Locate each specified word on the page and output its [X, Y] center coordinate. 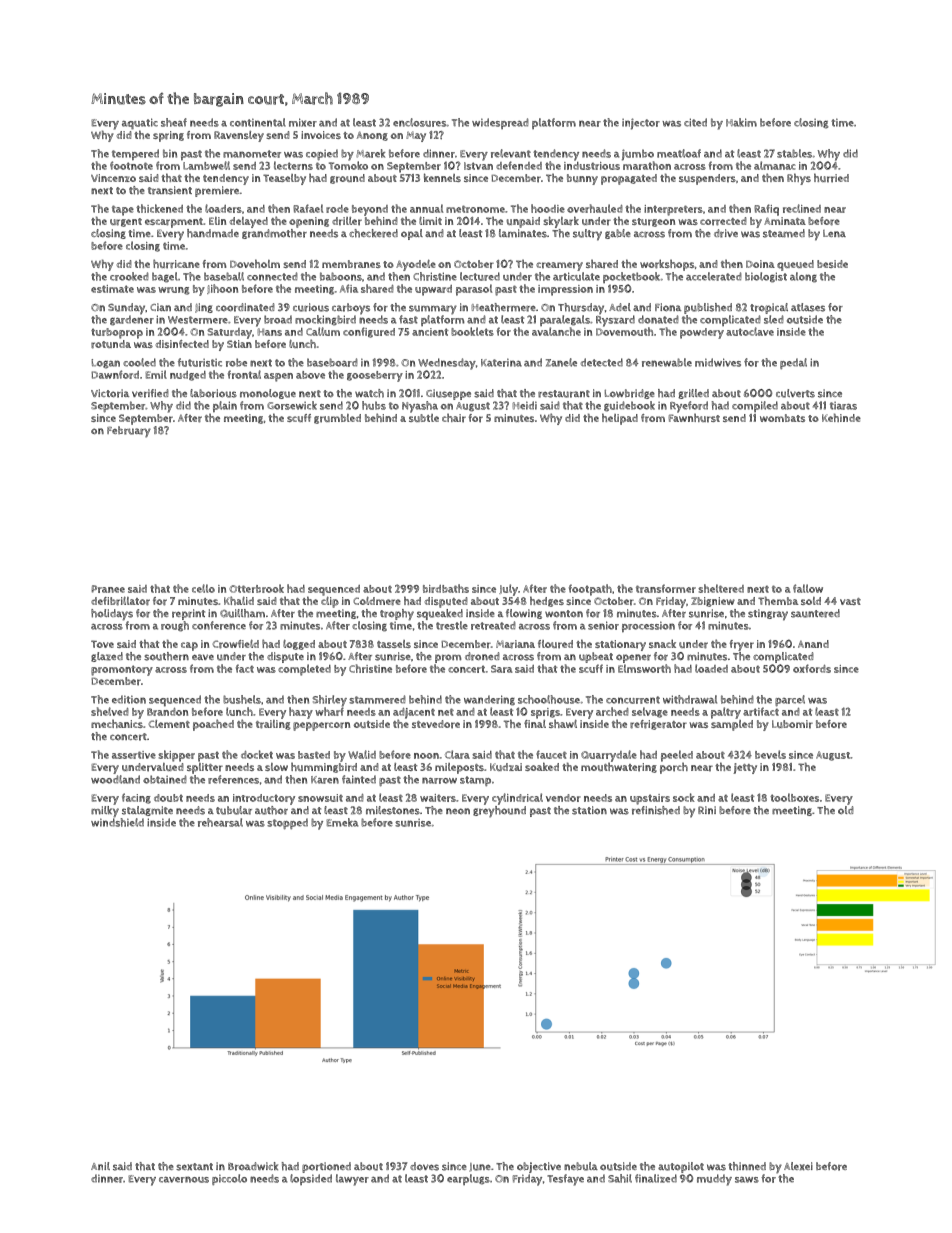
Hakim [741, 122]
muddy [714, 1180]
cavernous [184, 1179]
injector [641, 124]
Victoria [110, 393]
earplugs [468, 1179]
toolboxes [794, 797]
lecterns [293, 165]
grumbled [337, 419]
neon [458, 811]
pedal [793, 363]
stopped [287, 824]
